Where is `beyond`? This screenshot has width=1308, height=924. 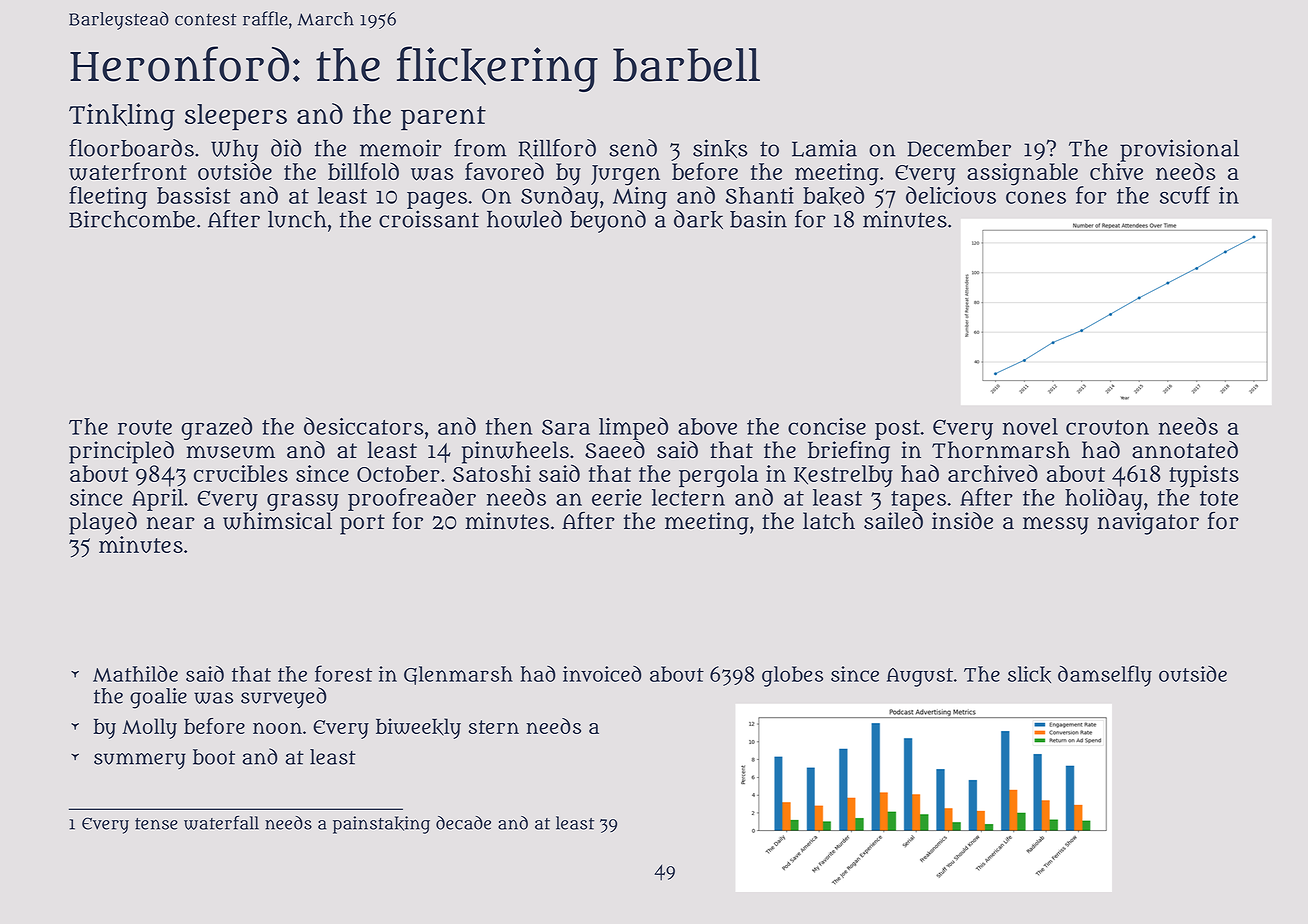
beyond is located at coordinates (608, 221).
